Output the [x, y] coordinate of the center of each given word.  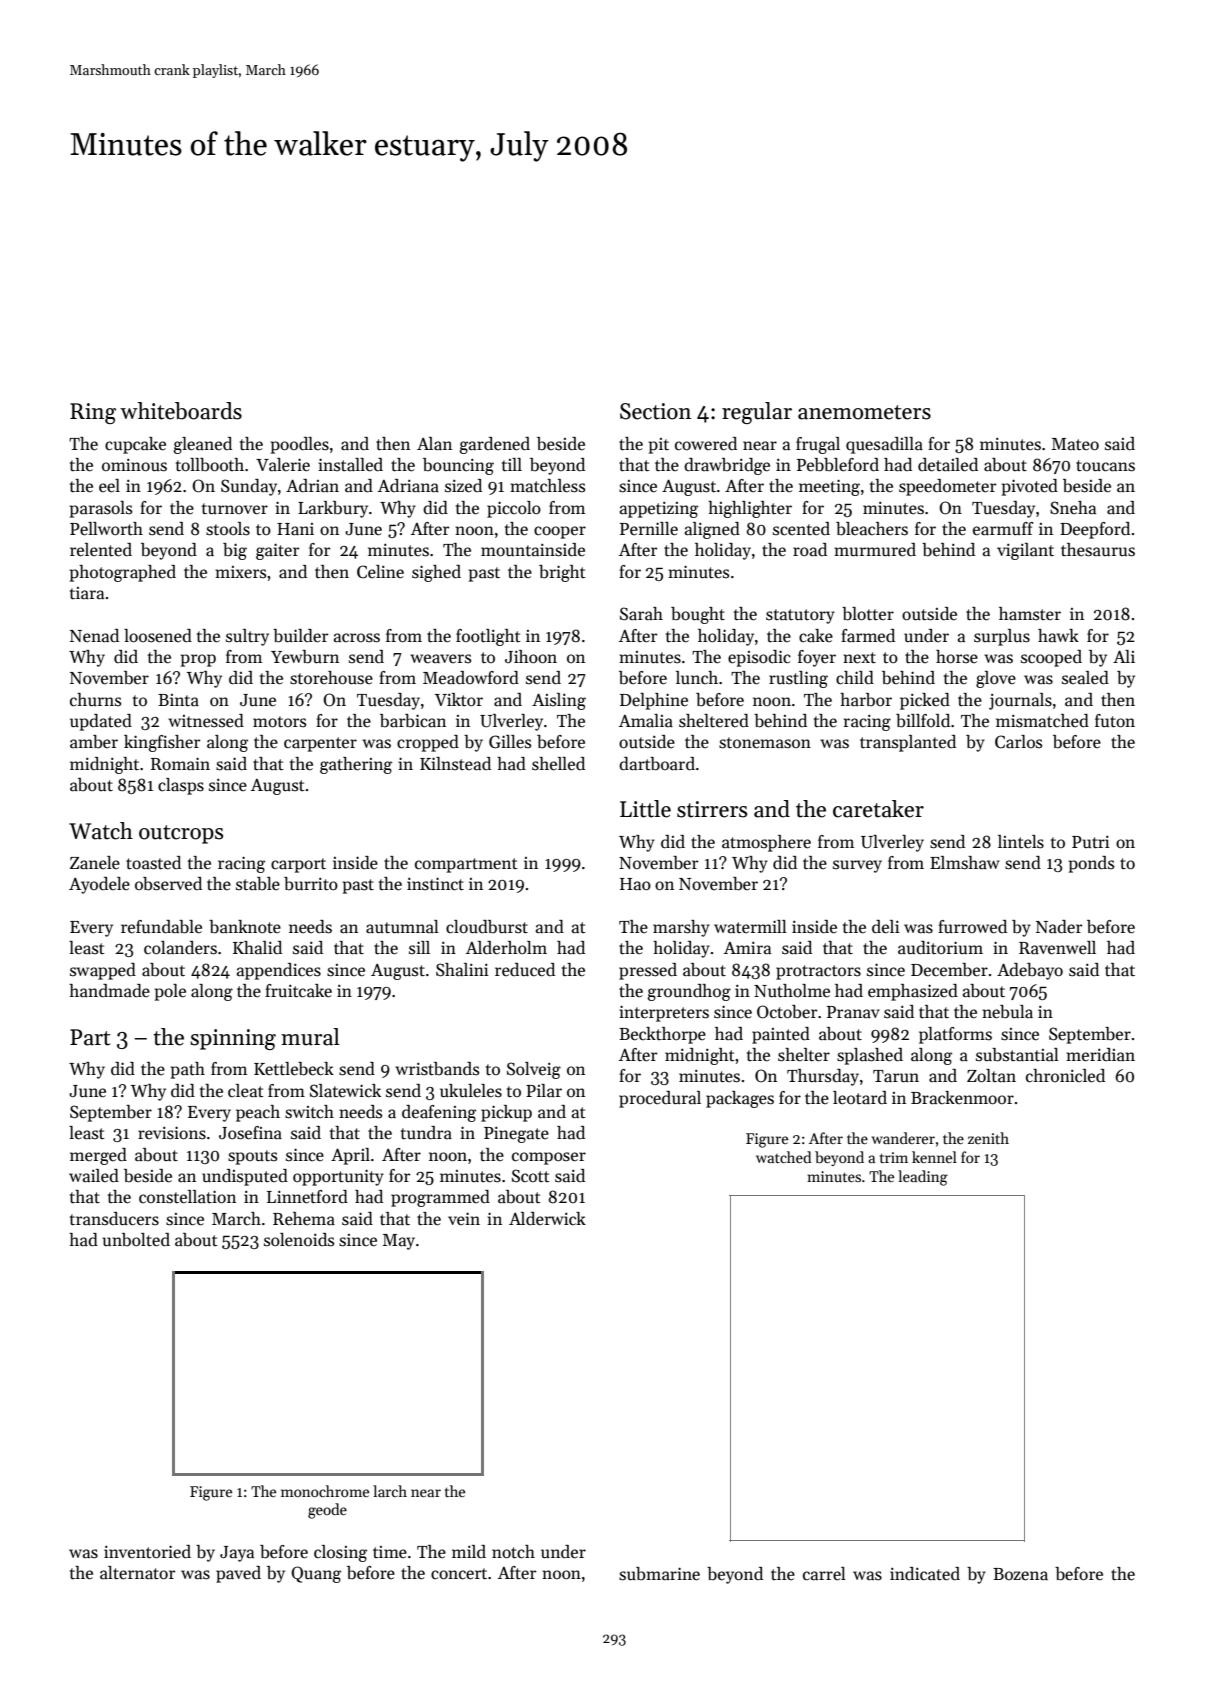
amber [94, 742]
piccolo [514, 509]
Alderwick [547, 1219]
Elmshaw [965, 863]
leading [923, 1178]
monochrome [325, 1491]
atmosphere [766, 843]
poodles [300, 445]
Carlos [1018, 742]
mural [310, 1037]
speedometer [947, 487]
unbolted [136, 1240]
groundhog [689, 992]
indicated [925, 1574]
